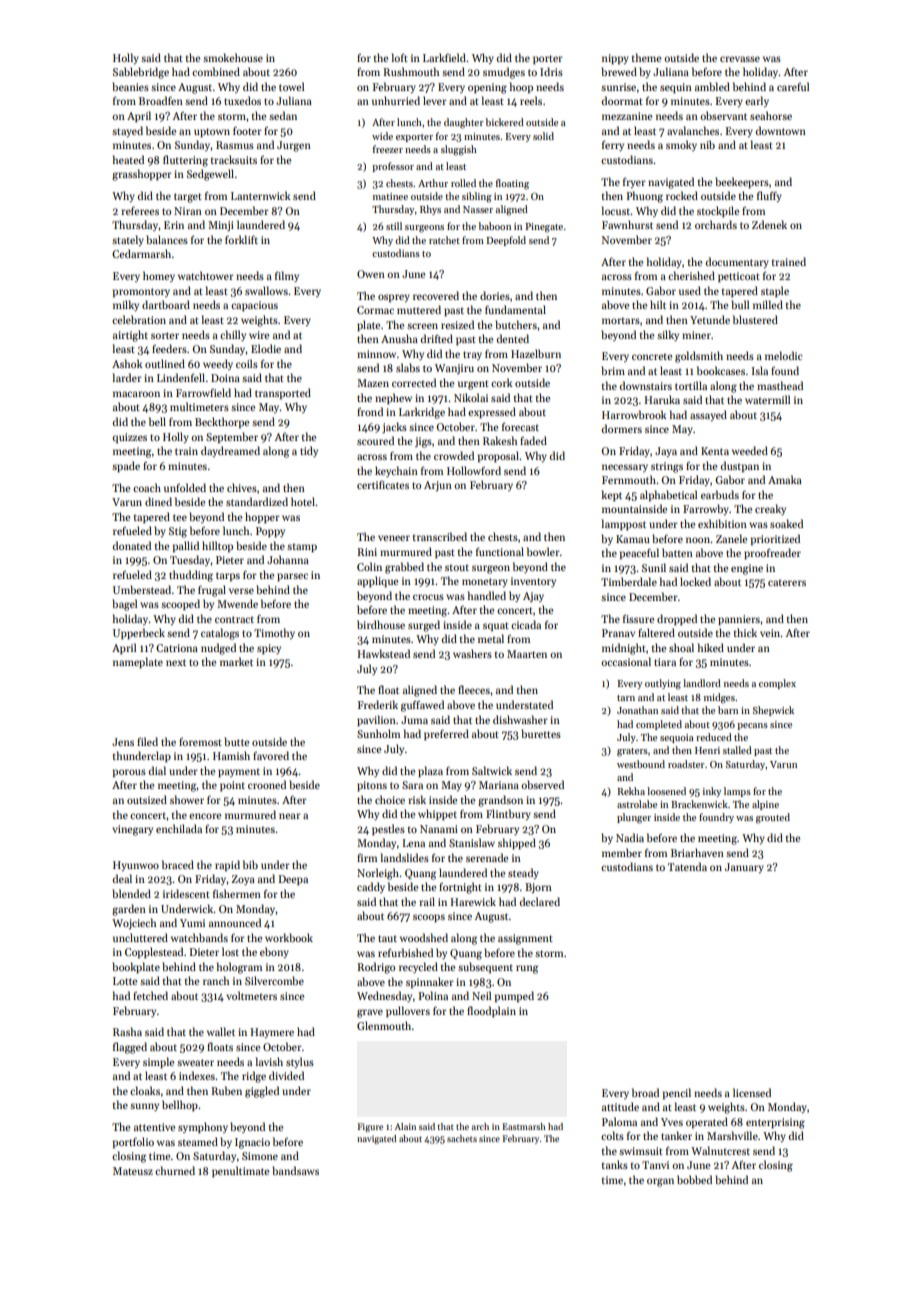  What do you see at coordinates (396, 100) in the screenshot?
I see `unhurried` at bounding box center [396, 100].
